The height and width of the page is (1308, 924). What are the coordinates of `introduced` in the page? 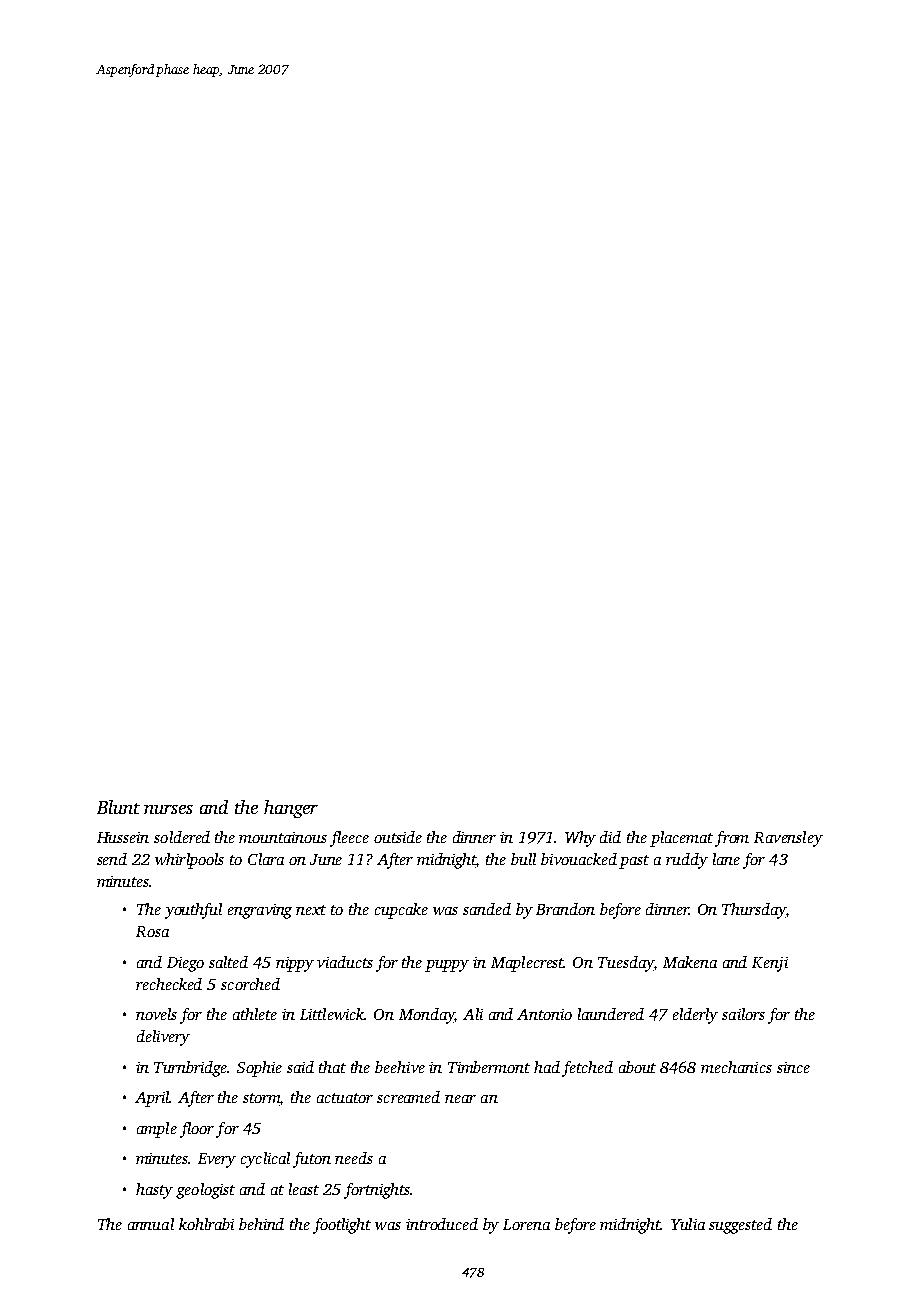 It's located at (442, 1224).
